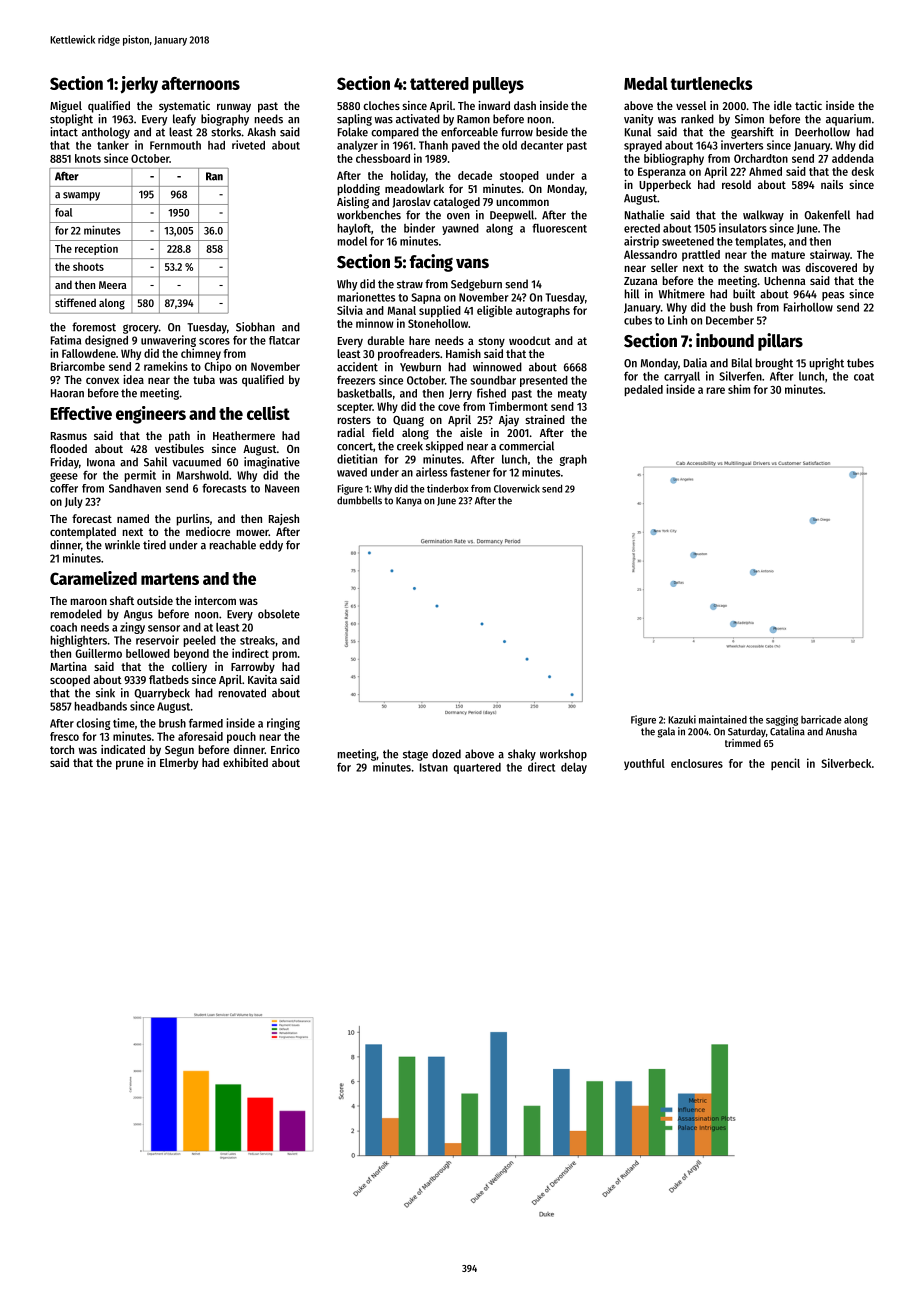  Describe the element at coordinates (448, 488) in the document. I see `tinderbox` at that location.
